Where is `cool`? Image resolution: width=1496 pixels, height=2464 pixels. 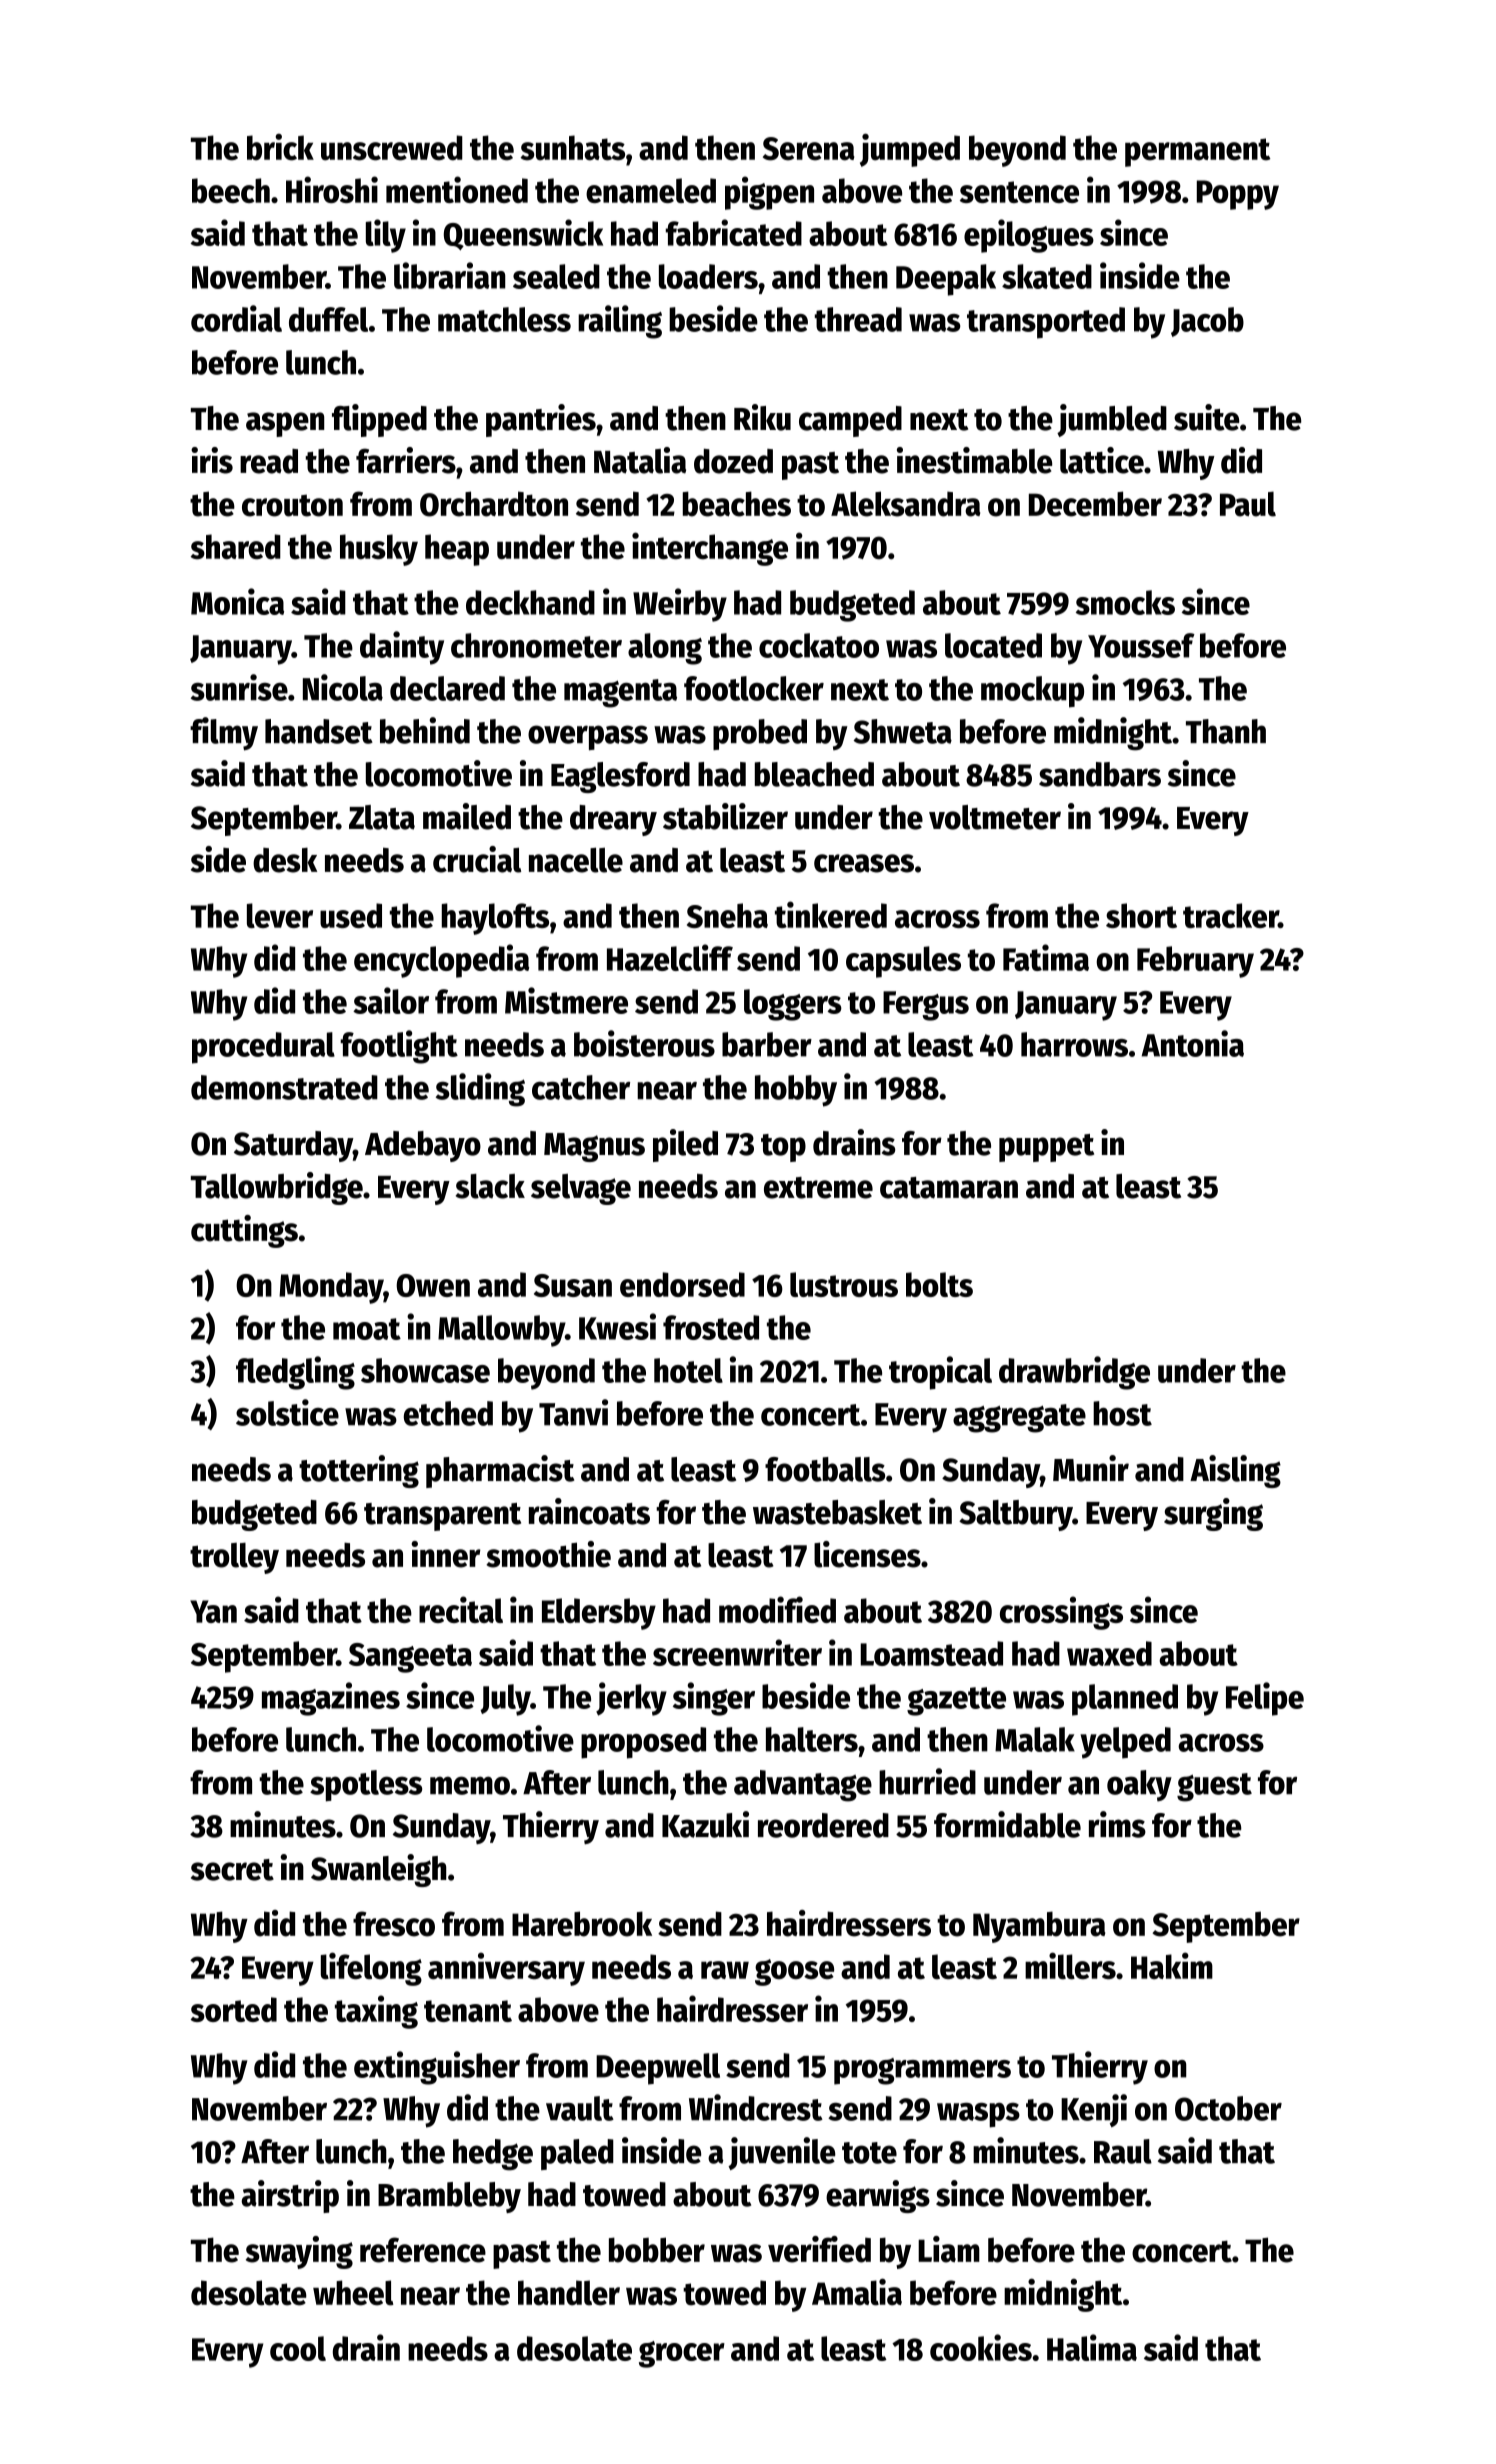 cool is located at coordinates (298, 2348).
